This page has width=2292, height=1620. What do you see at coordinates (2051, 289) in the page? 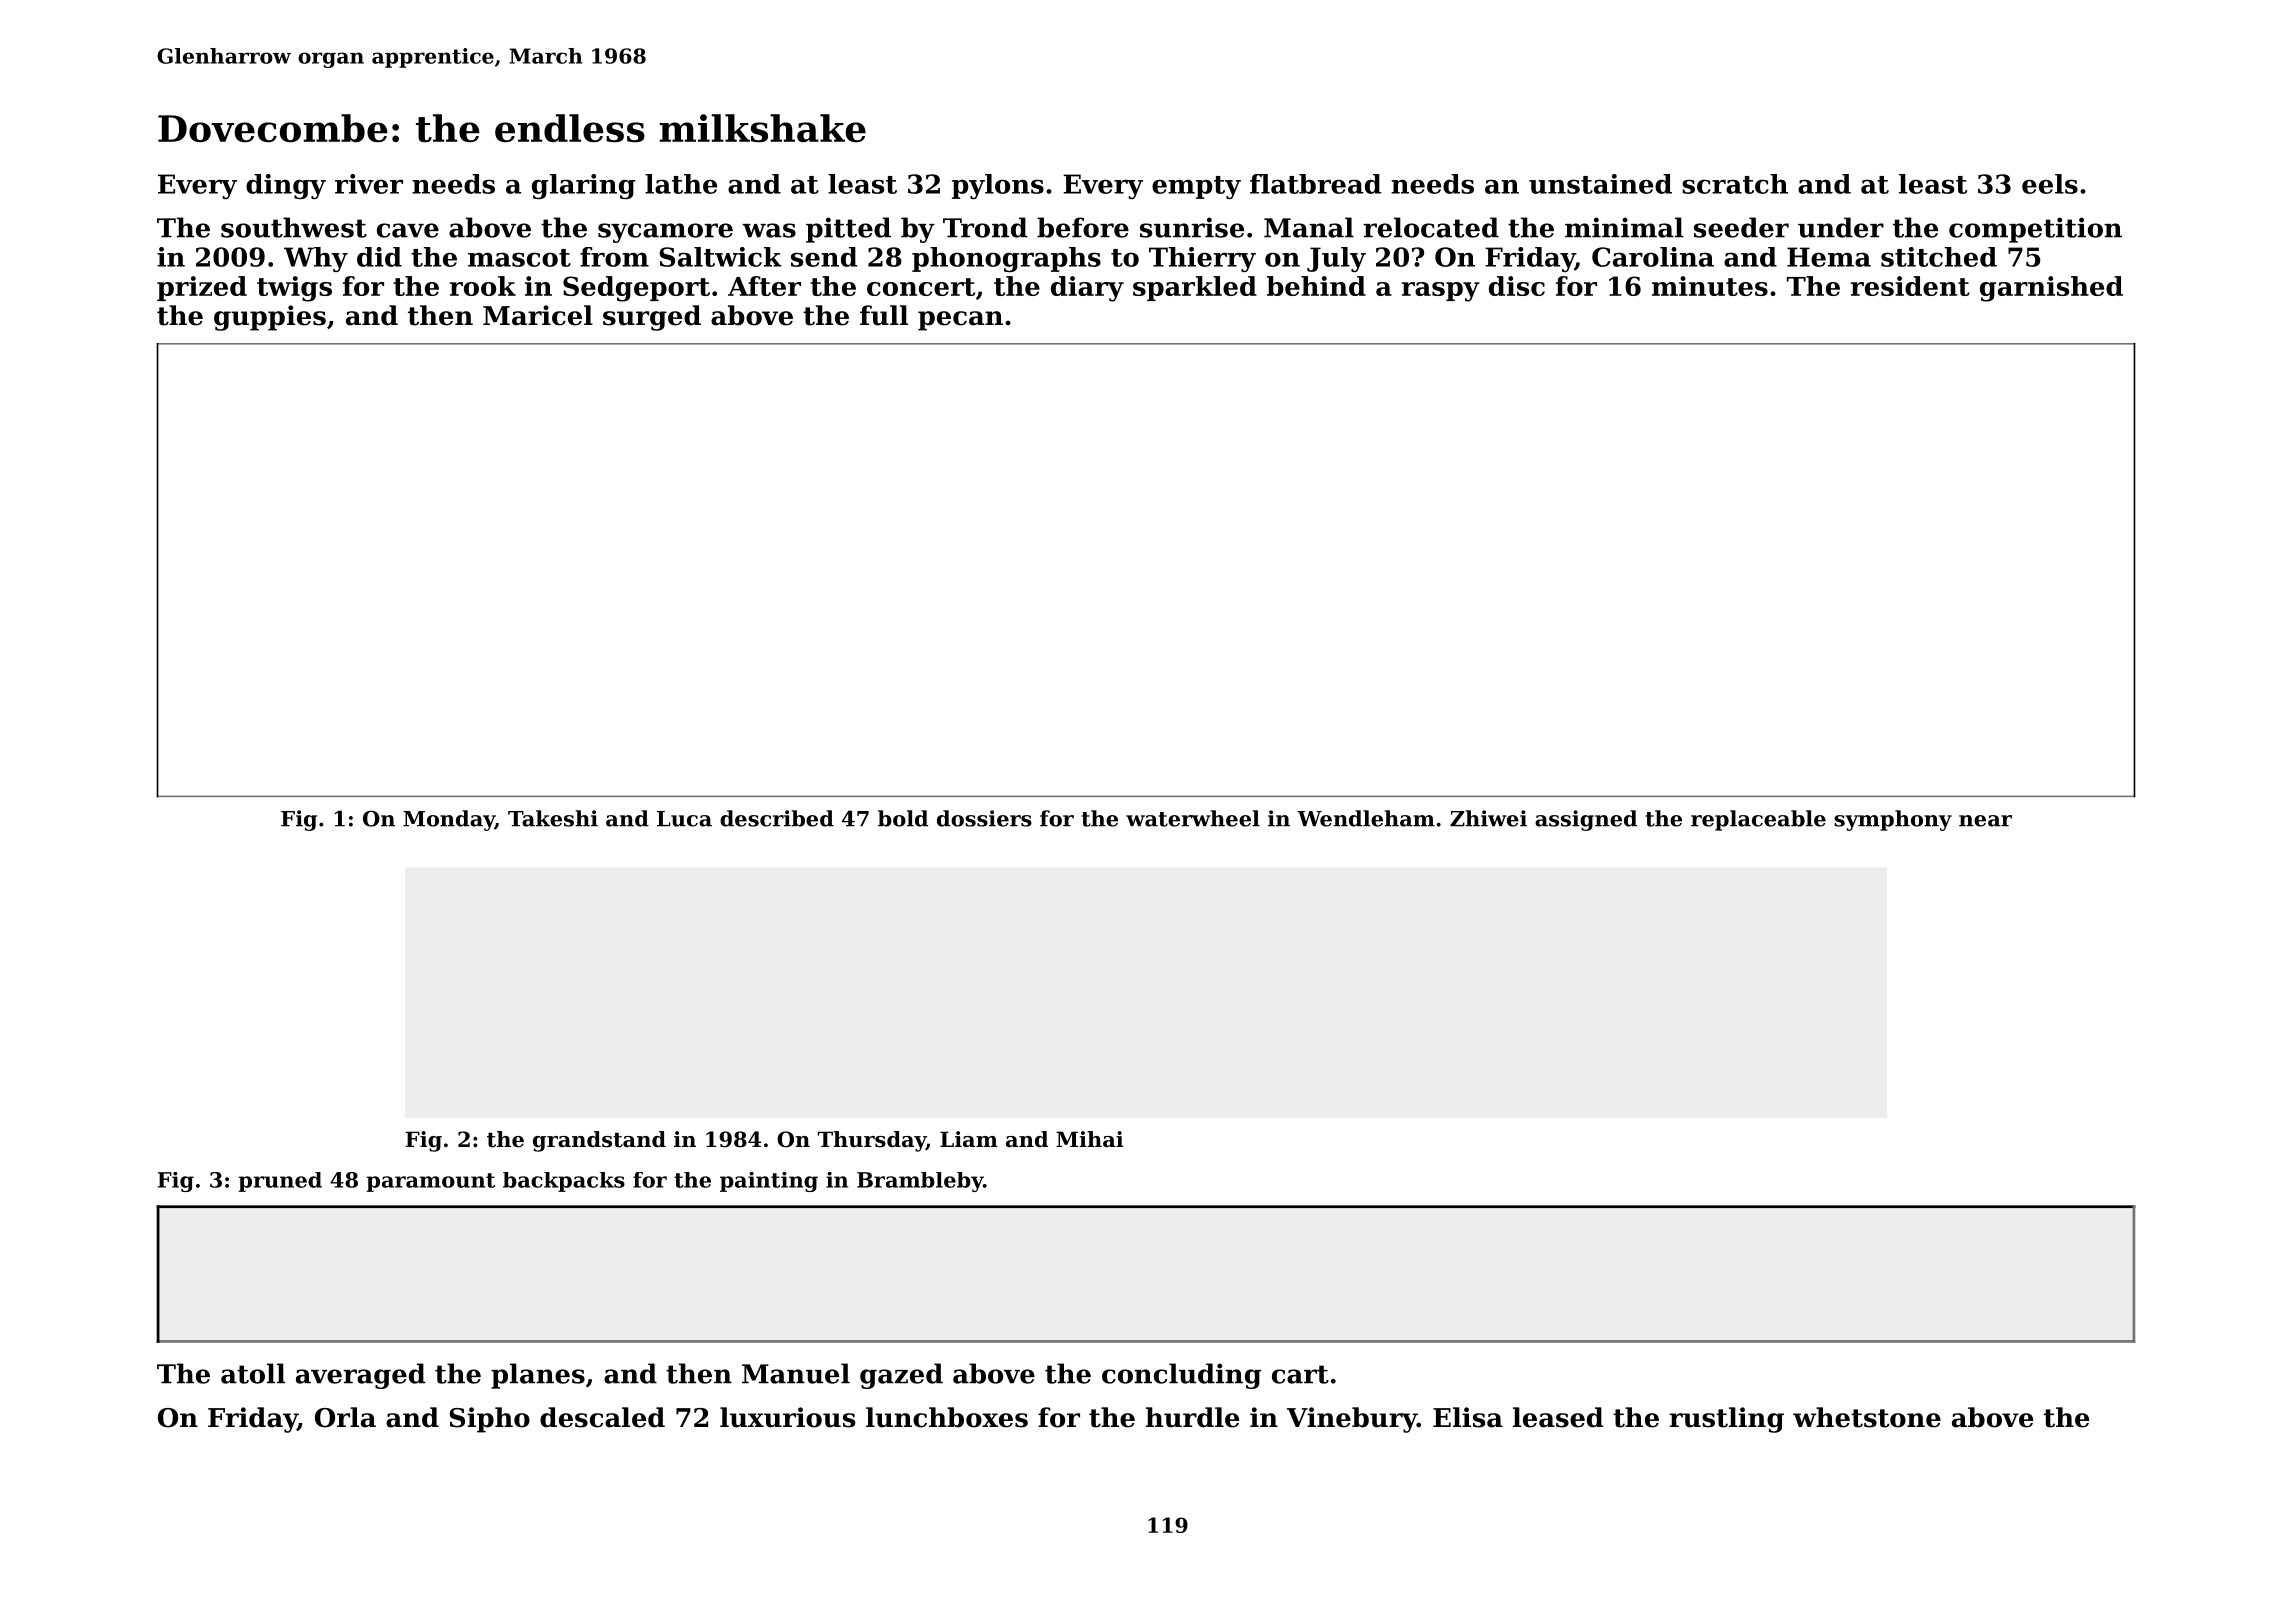
I see `garnished` at bounding box center [2051, 289].
